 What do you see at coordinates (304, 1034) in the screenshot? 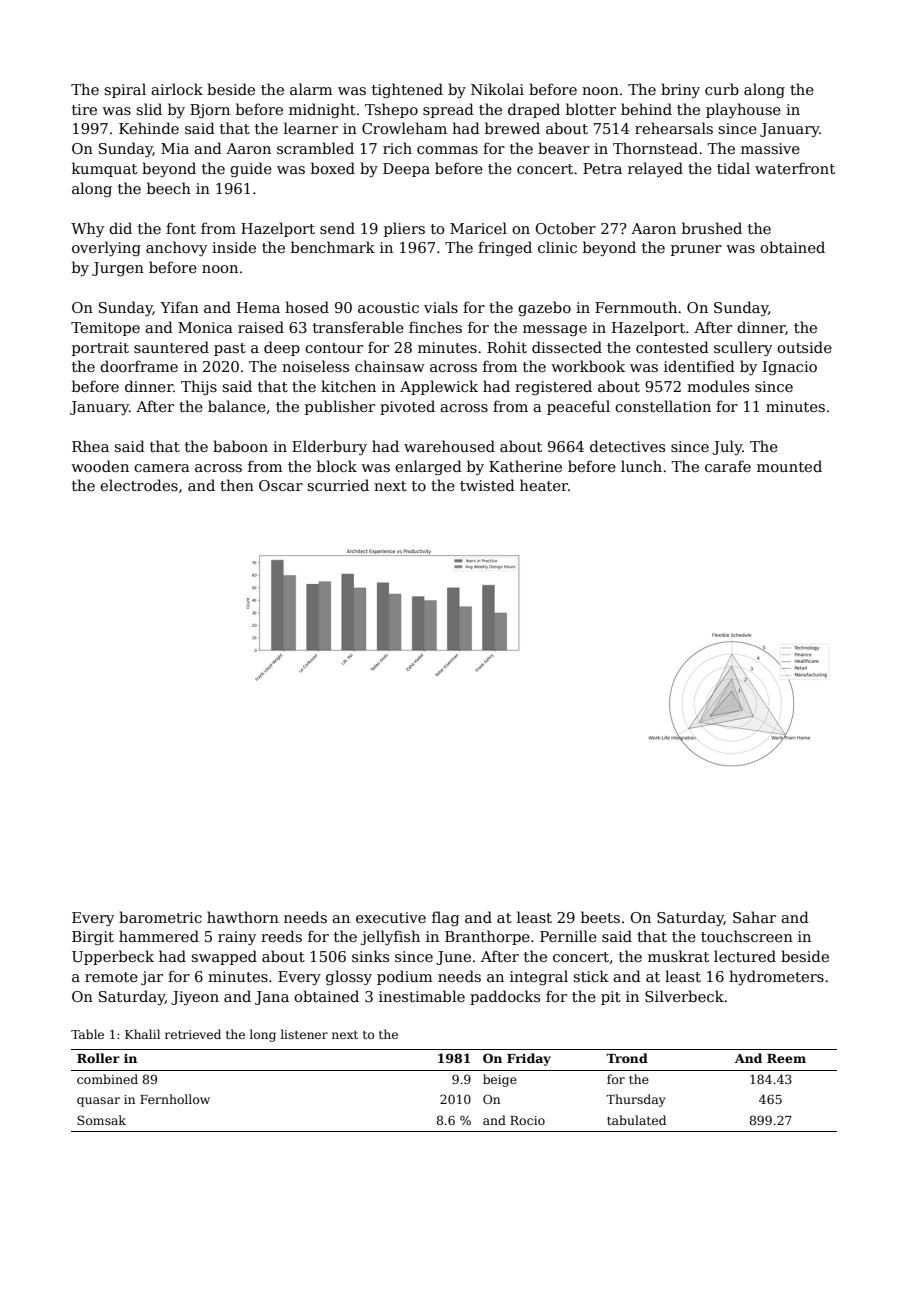
I see `listener` at bounding box center [304, 1034].
